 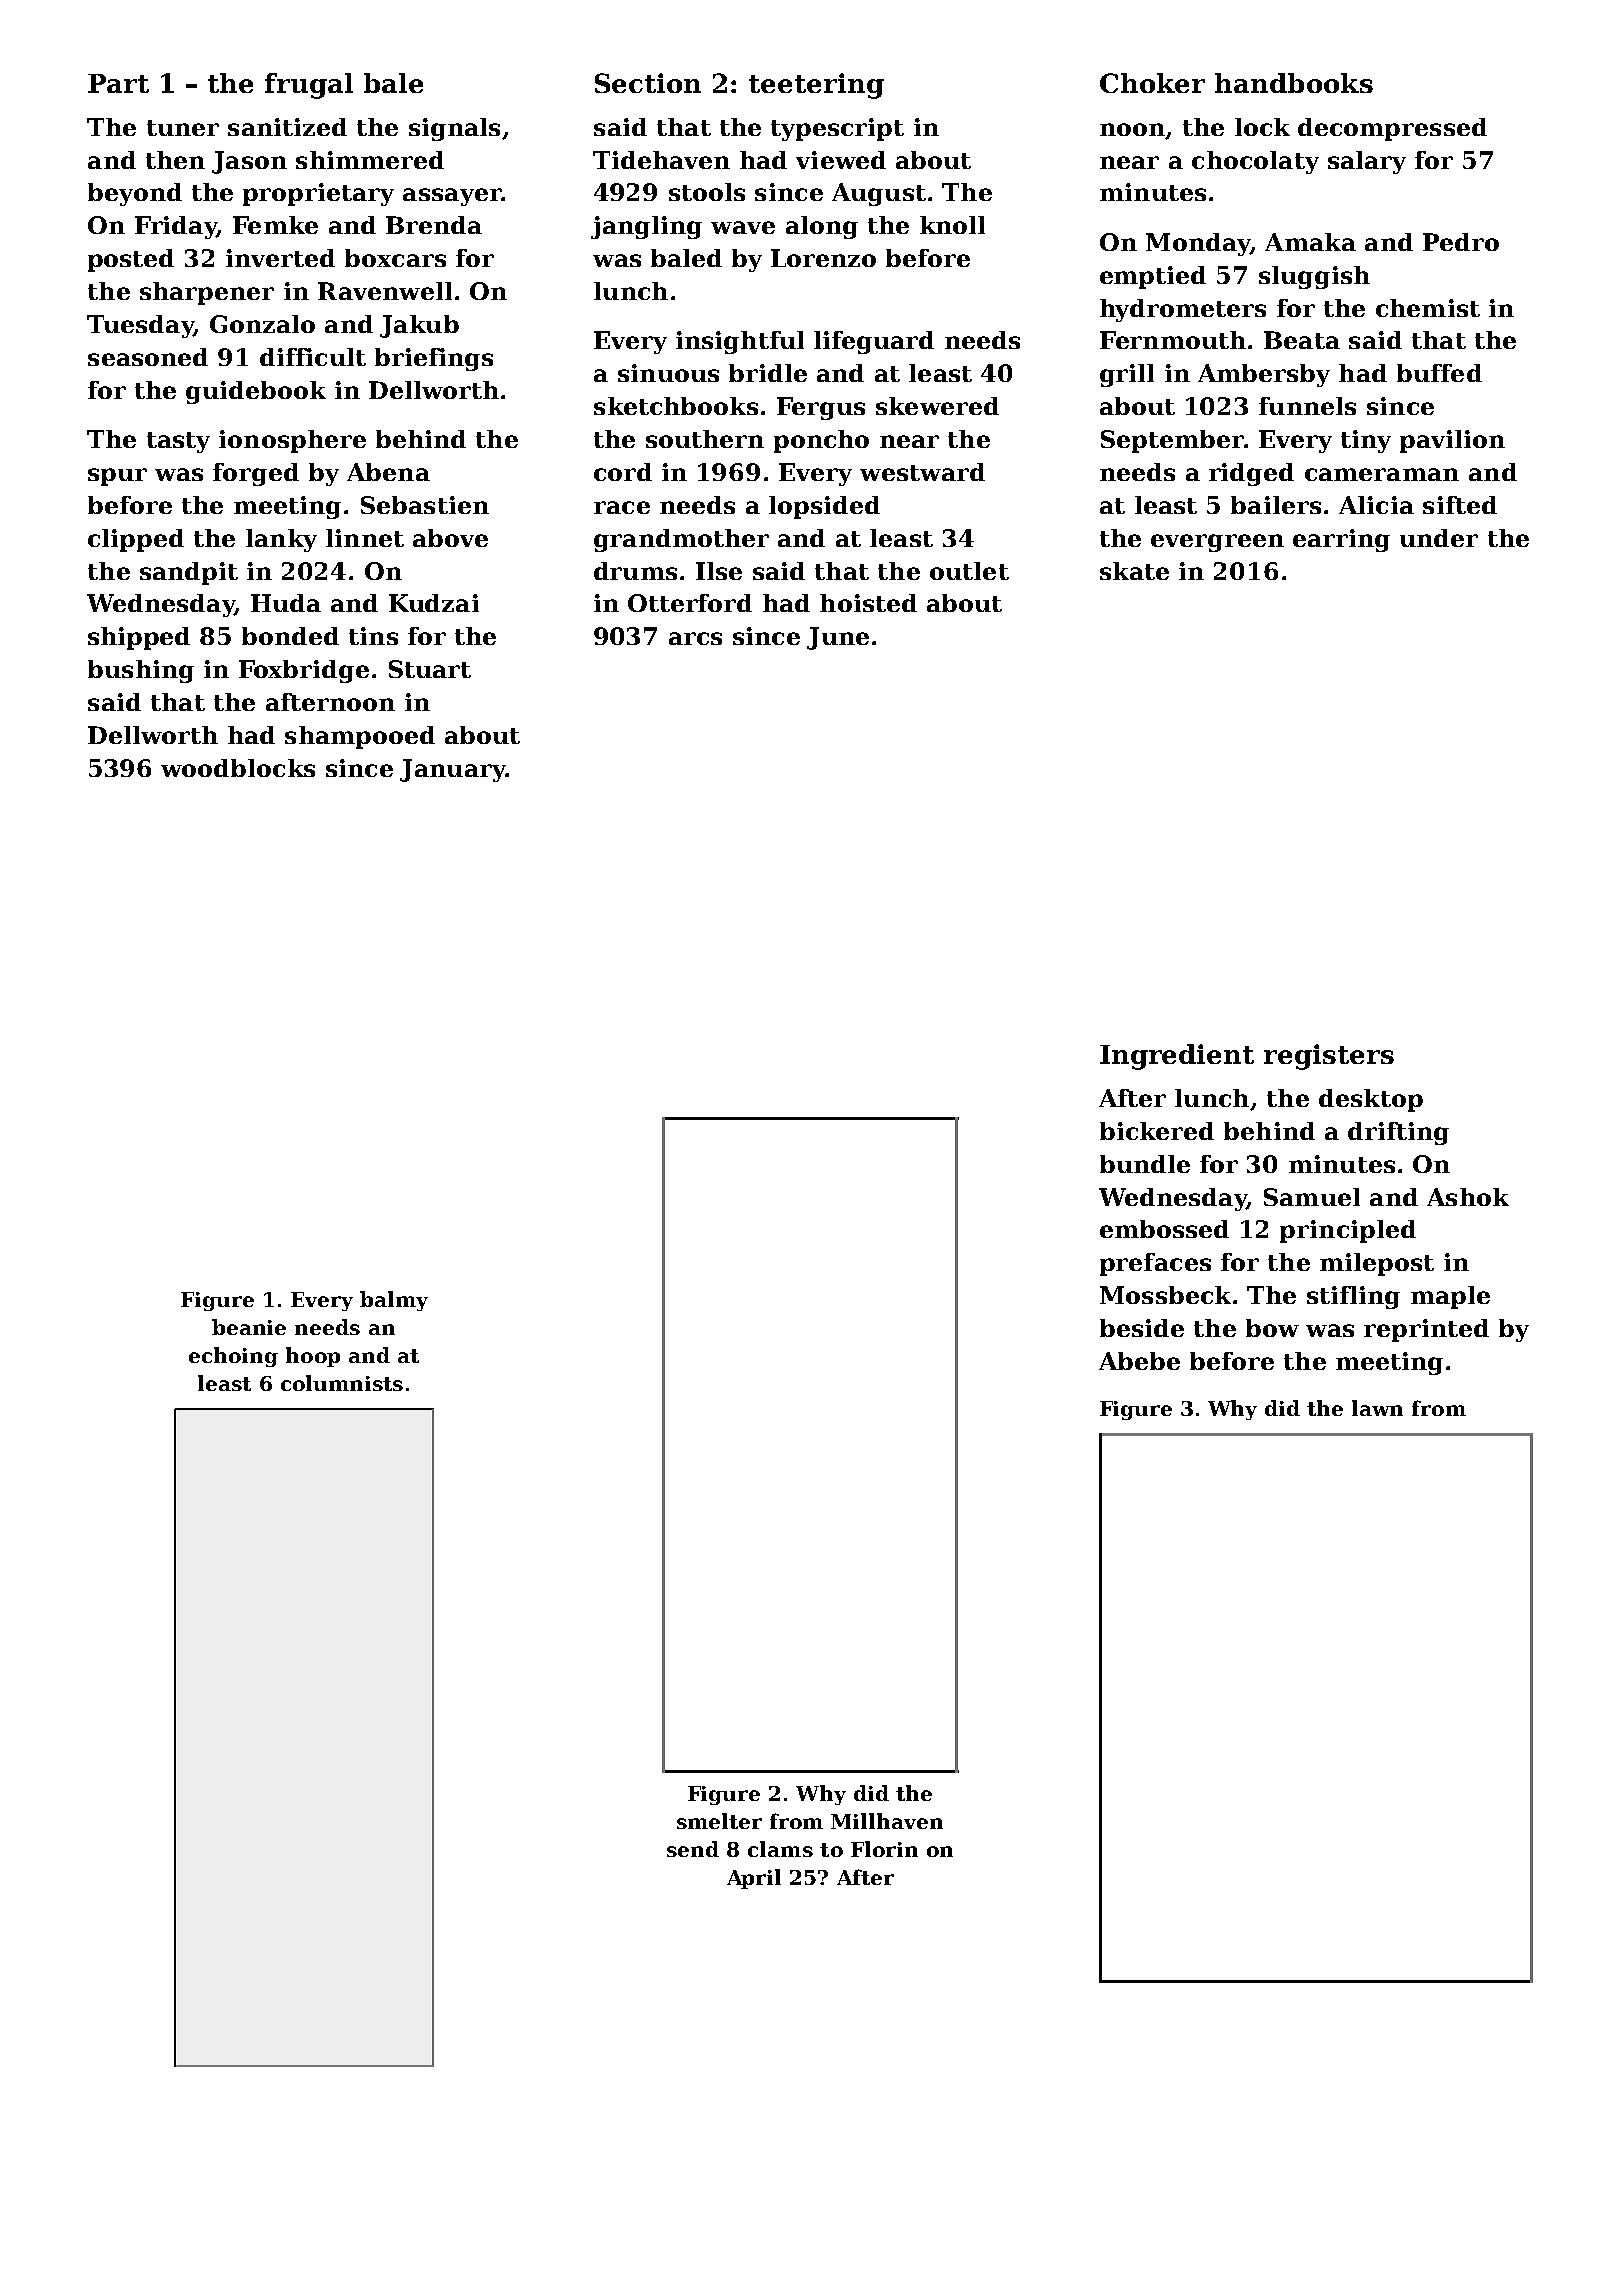 I want to click on difficult, so click(x=313, y=357).
